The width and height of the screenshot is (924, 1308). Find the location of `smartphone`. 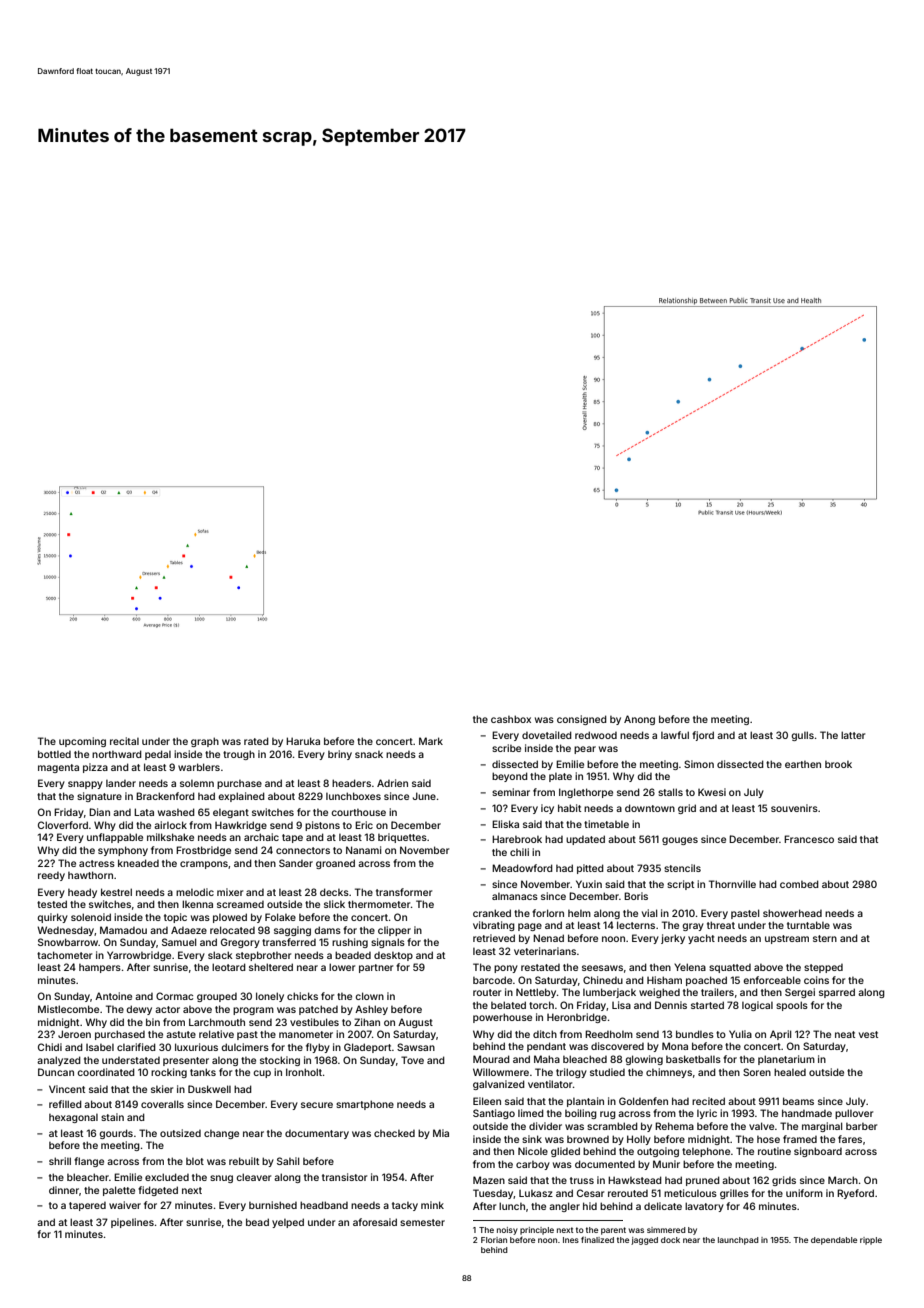

smartphone is located at coordinates (365, 1105).
